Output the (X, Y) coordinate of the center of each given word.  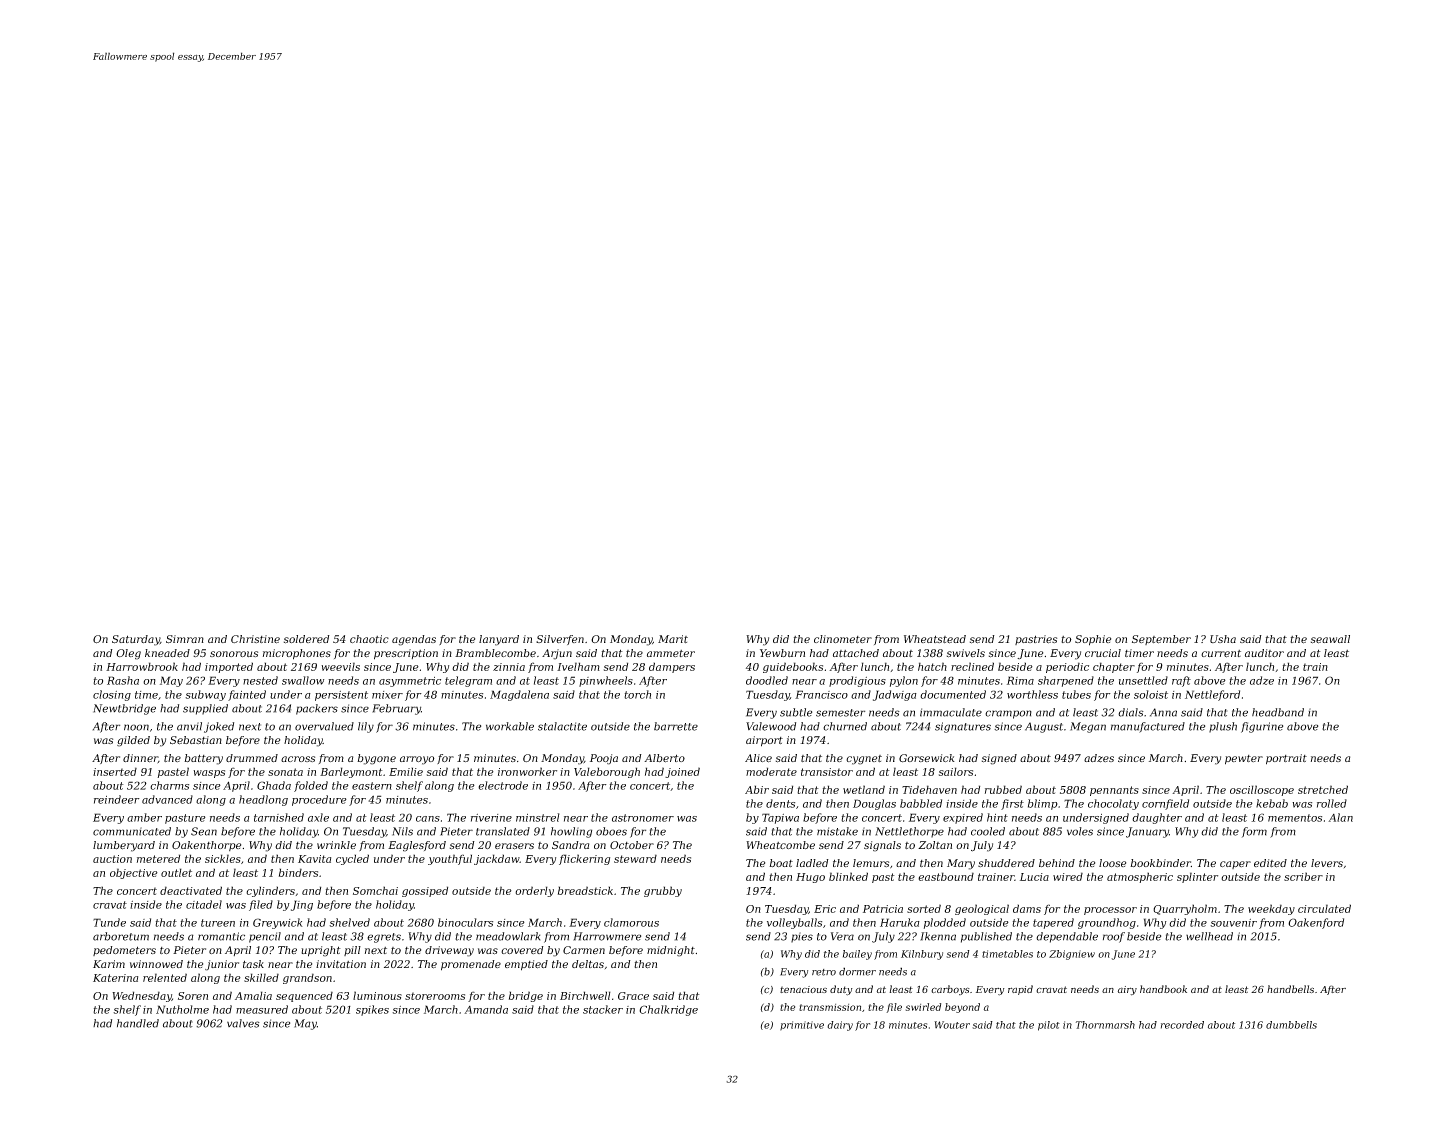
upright (321, 951)
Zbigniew (1072, 955)
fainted (247, 695)
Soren (193, 996)
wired (1068, 876)
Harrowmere (607, 936)
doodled (767, 680)
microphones (297, 654)
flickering (584, 859)
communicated (132, 831)
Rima (1020, 680)
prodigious (857, 681)
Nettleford (1212, 695)
